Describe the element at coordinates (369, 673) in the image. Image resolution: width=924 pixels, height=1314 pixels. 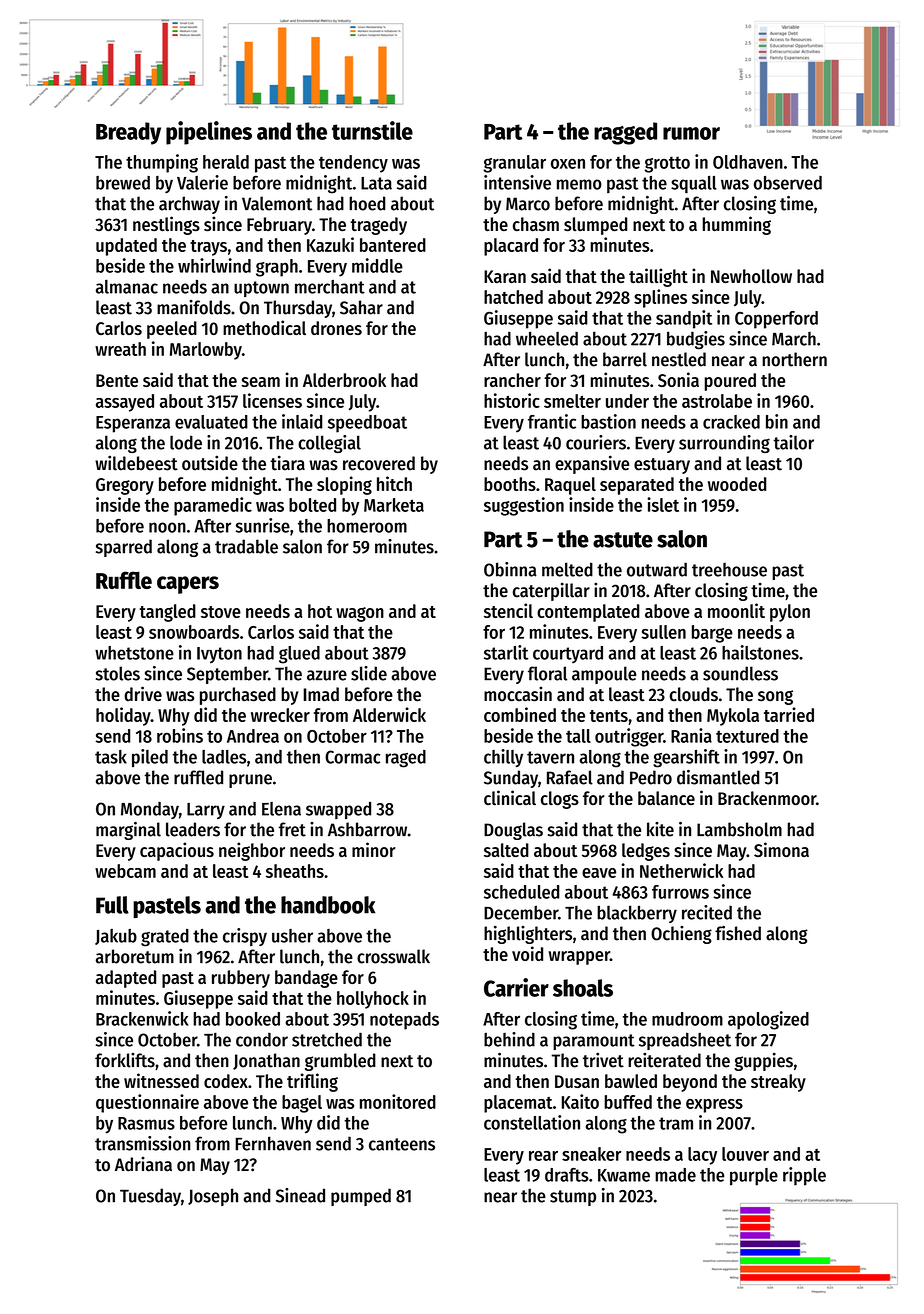
I see `slide` at that location.
